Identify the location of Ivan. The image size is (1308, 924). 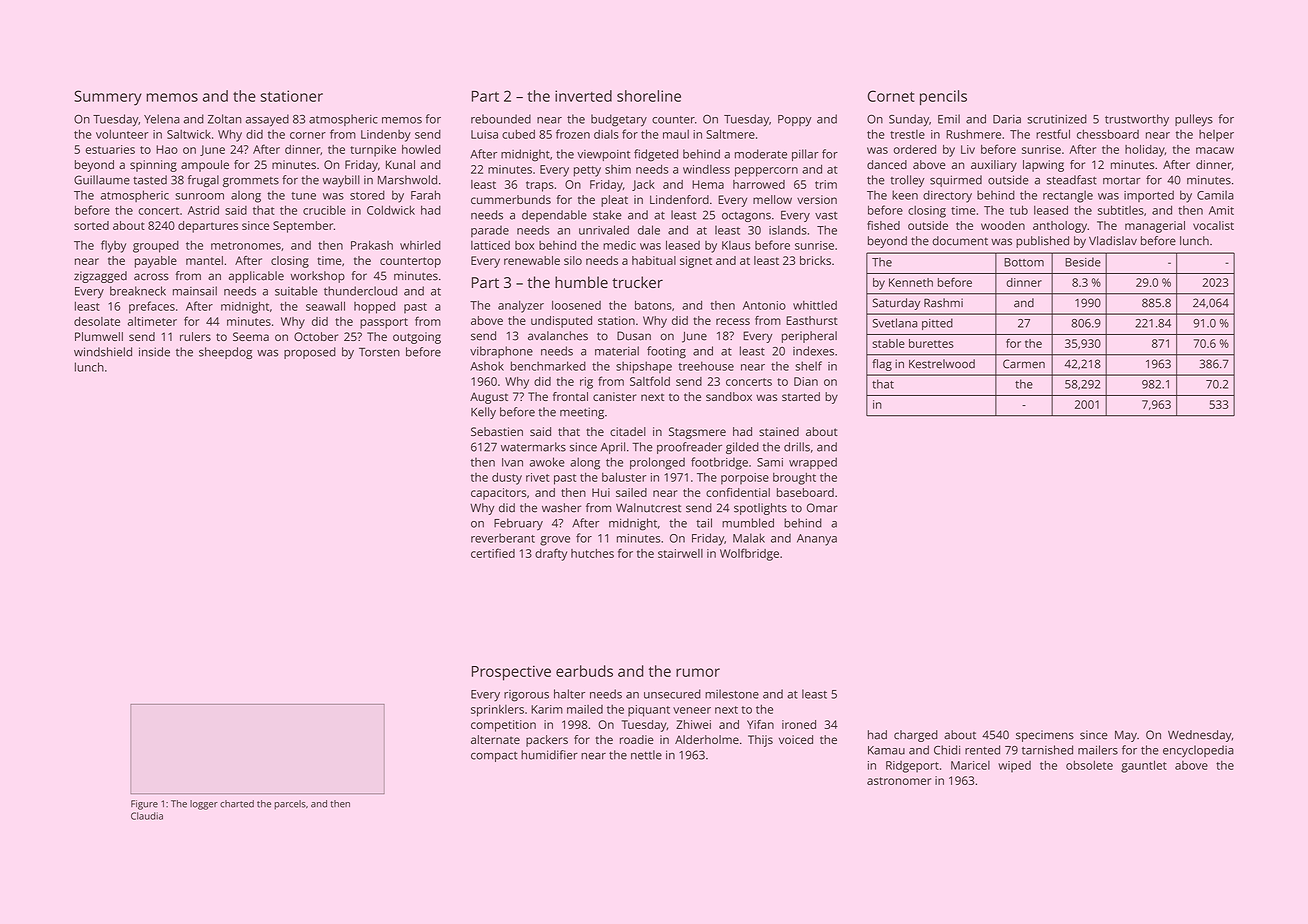
(512, 462).
